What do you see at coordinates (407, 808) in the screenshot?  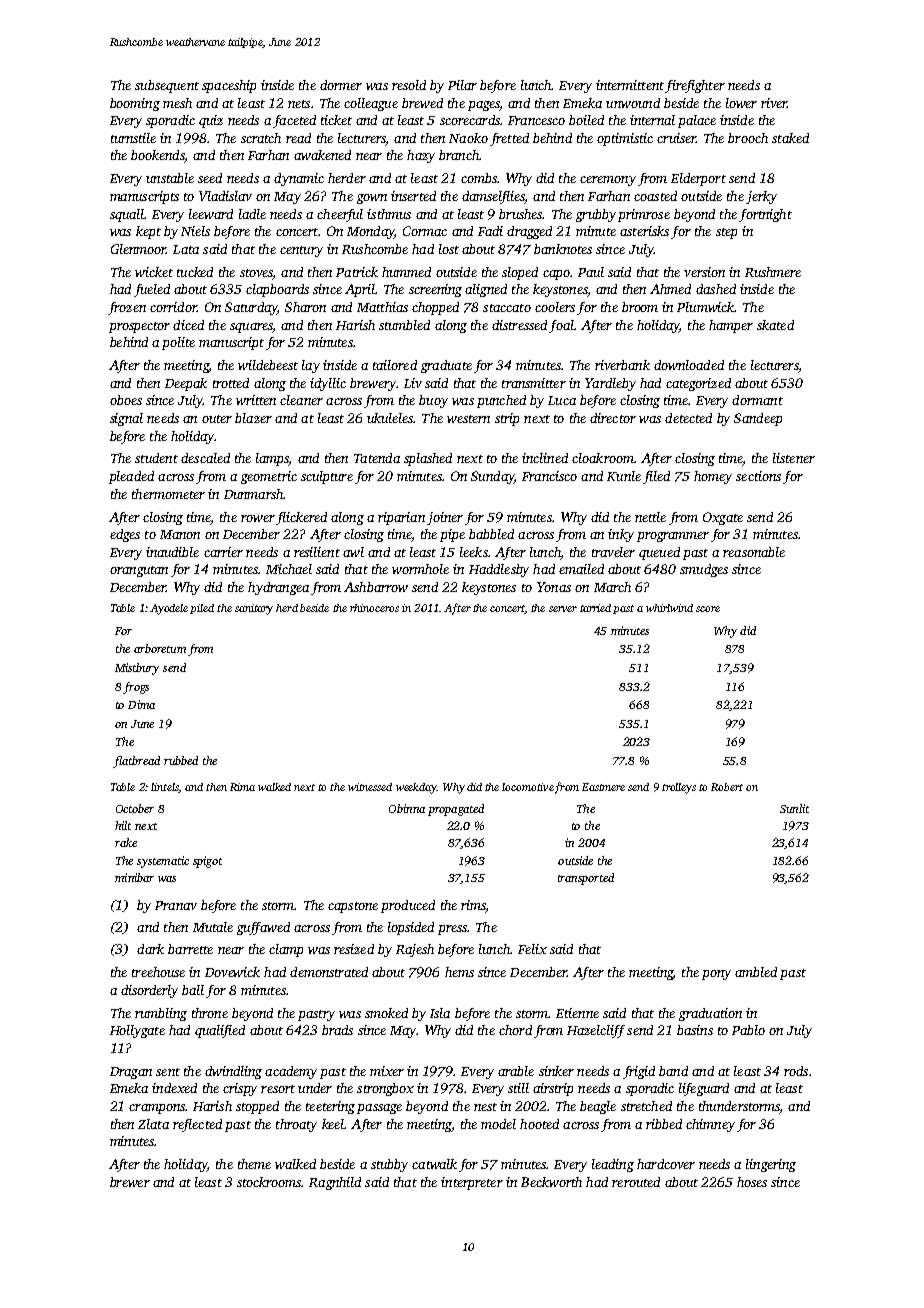 I see `Obinna` at bounding box center [407, 808].
